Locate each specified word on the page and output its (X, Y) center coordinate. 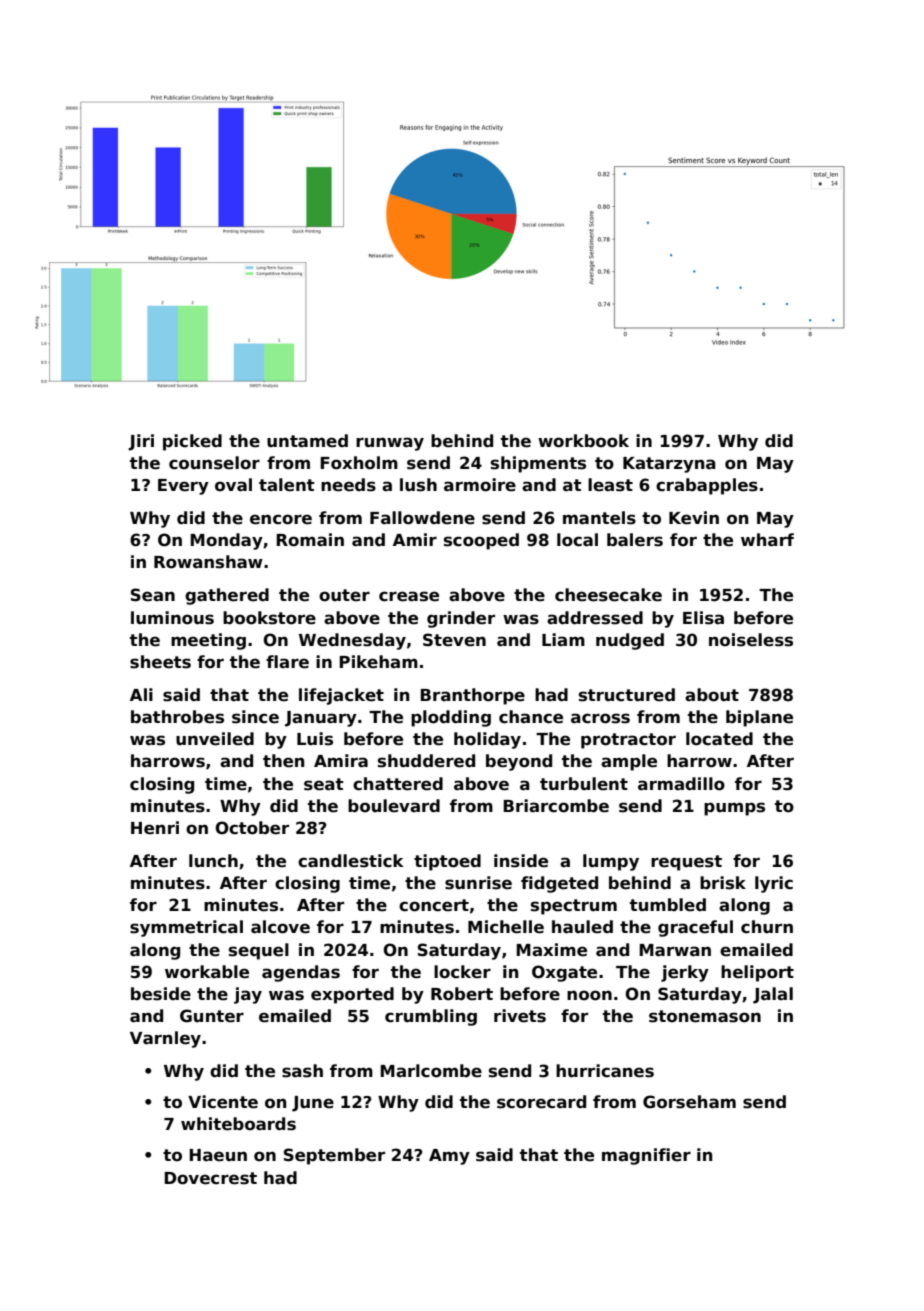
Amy (449, 1157)
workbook (583, 441)
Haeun (218, 1155)
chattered (398, 784)
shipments (538, 464)
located (719, 739)
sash (302, 1071)
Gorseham (689, 1102)
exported (352, 995)
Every (183, 487)
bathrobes (177, 717)
